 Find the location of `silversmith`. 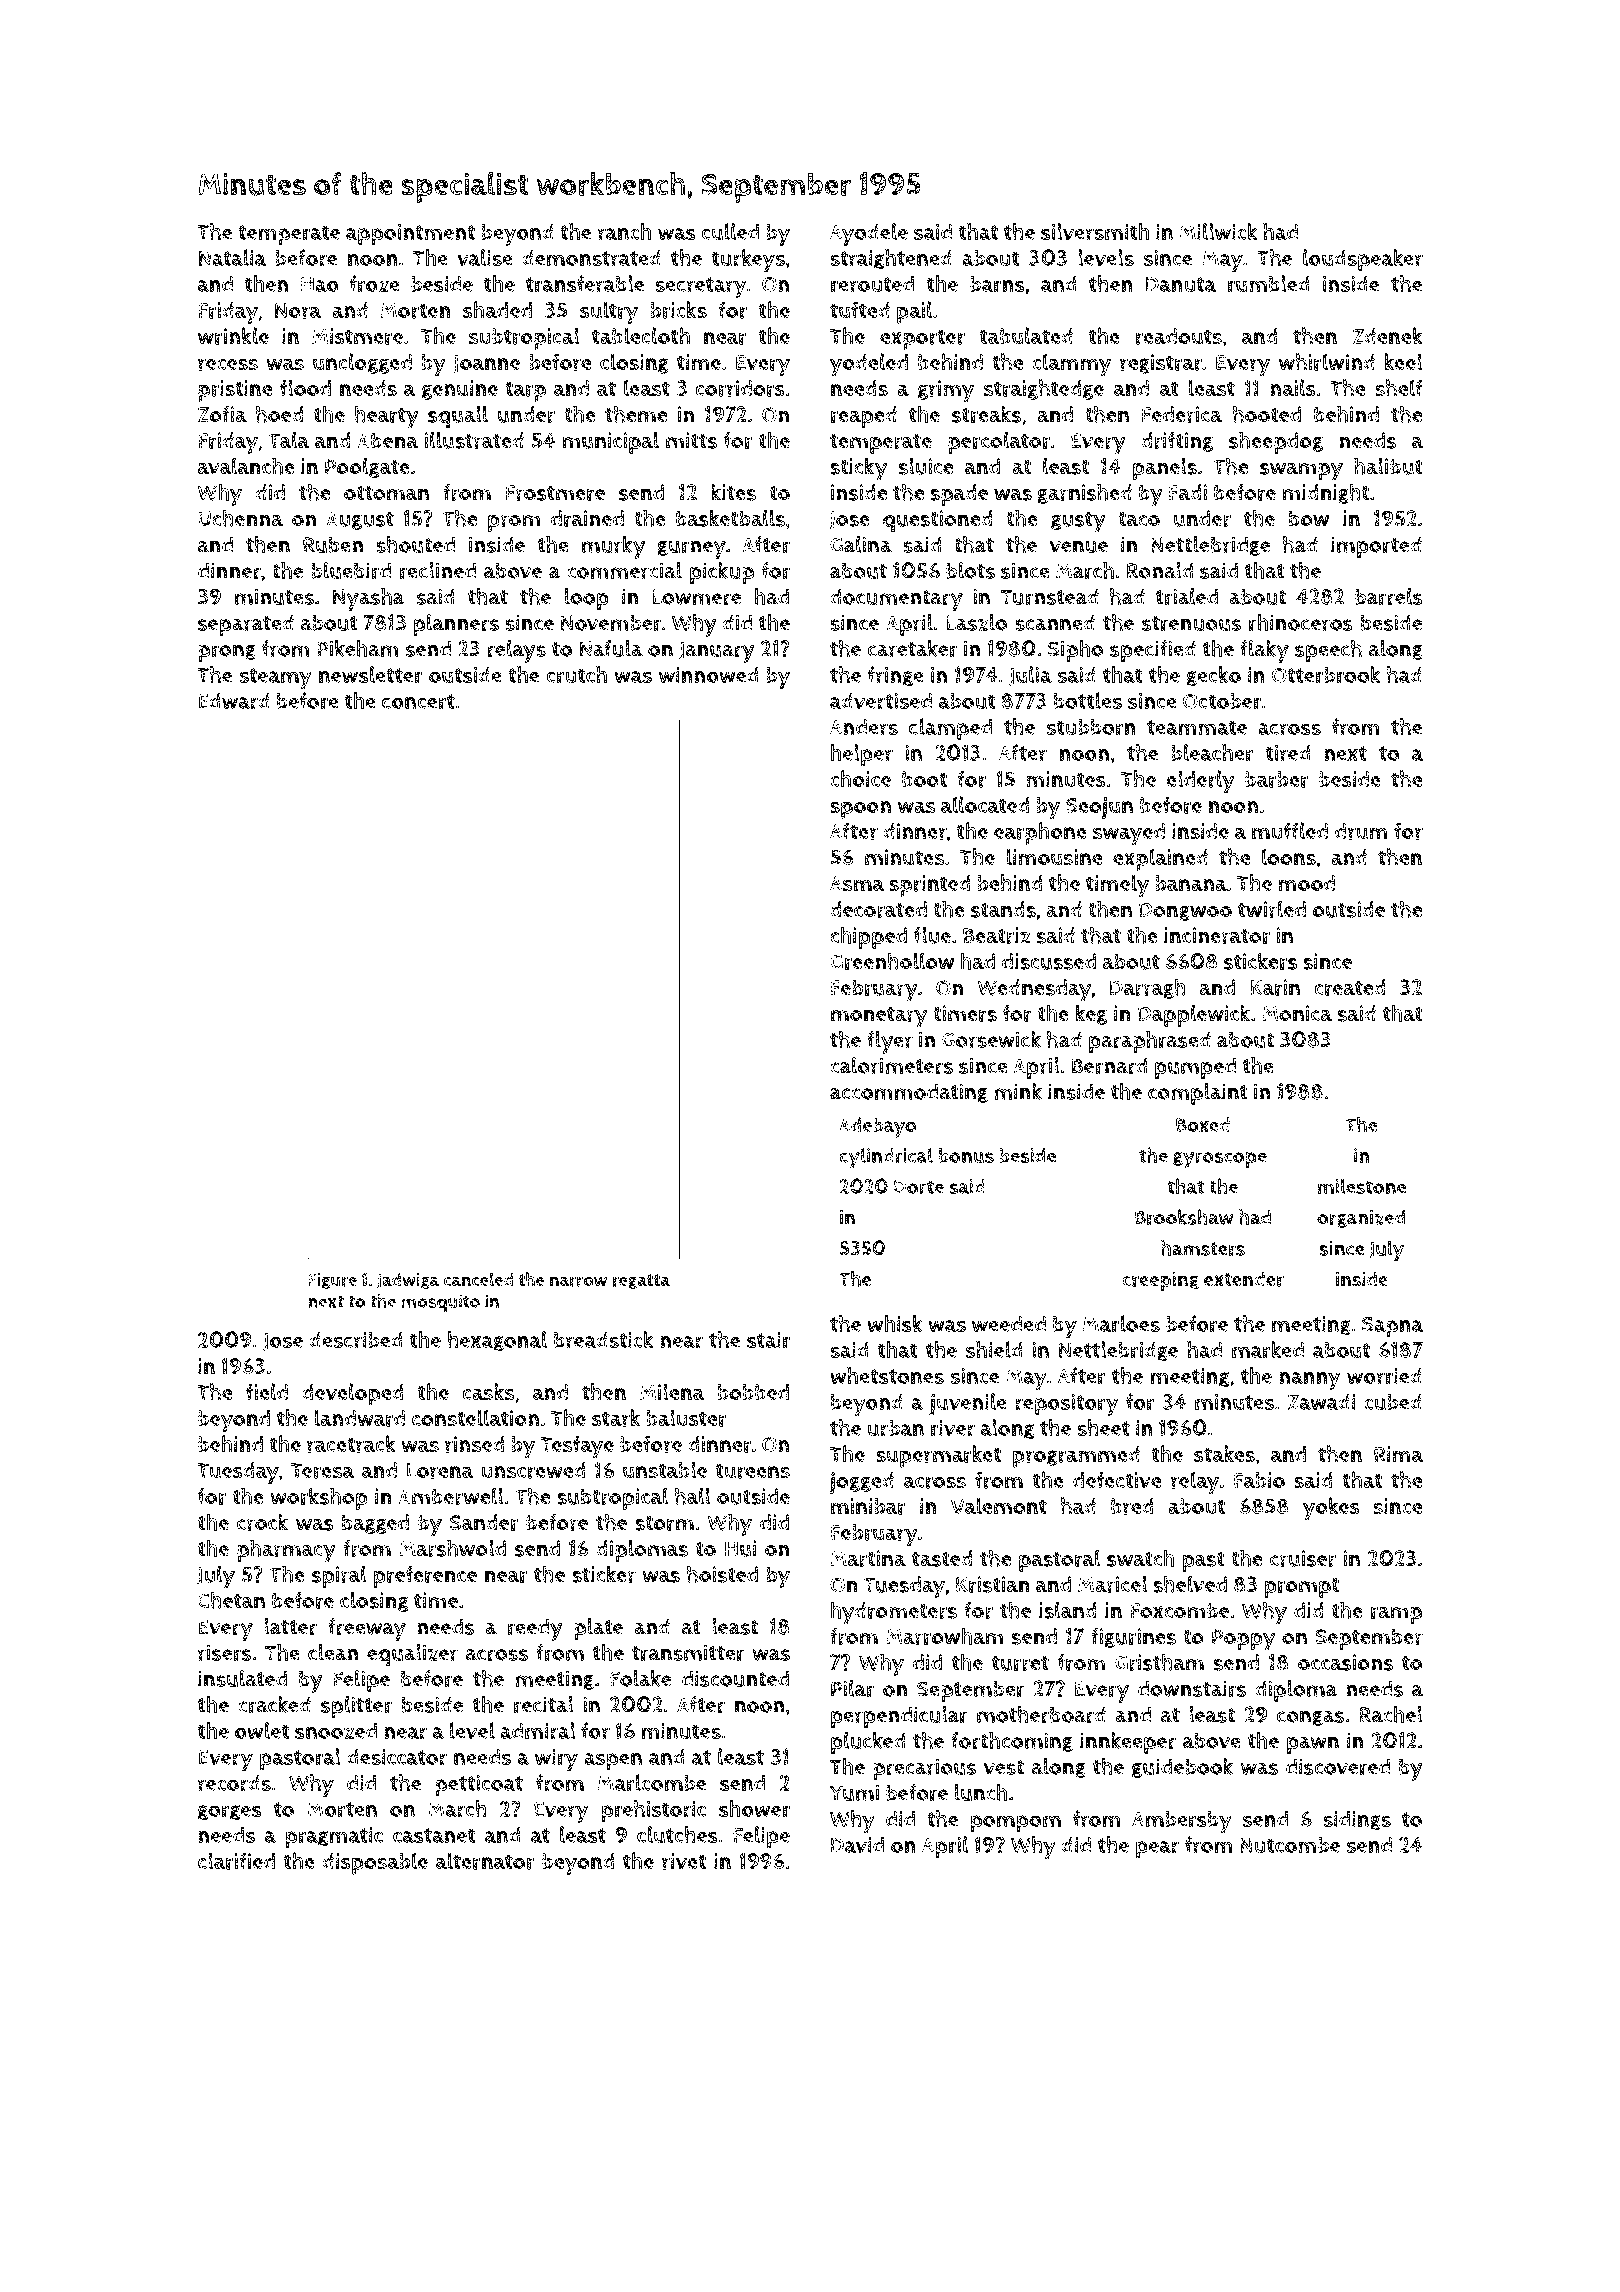

silversmith is located at coordinates (1095, 232).
